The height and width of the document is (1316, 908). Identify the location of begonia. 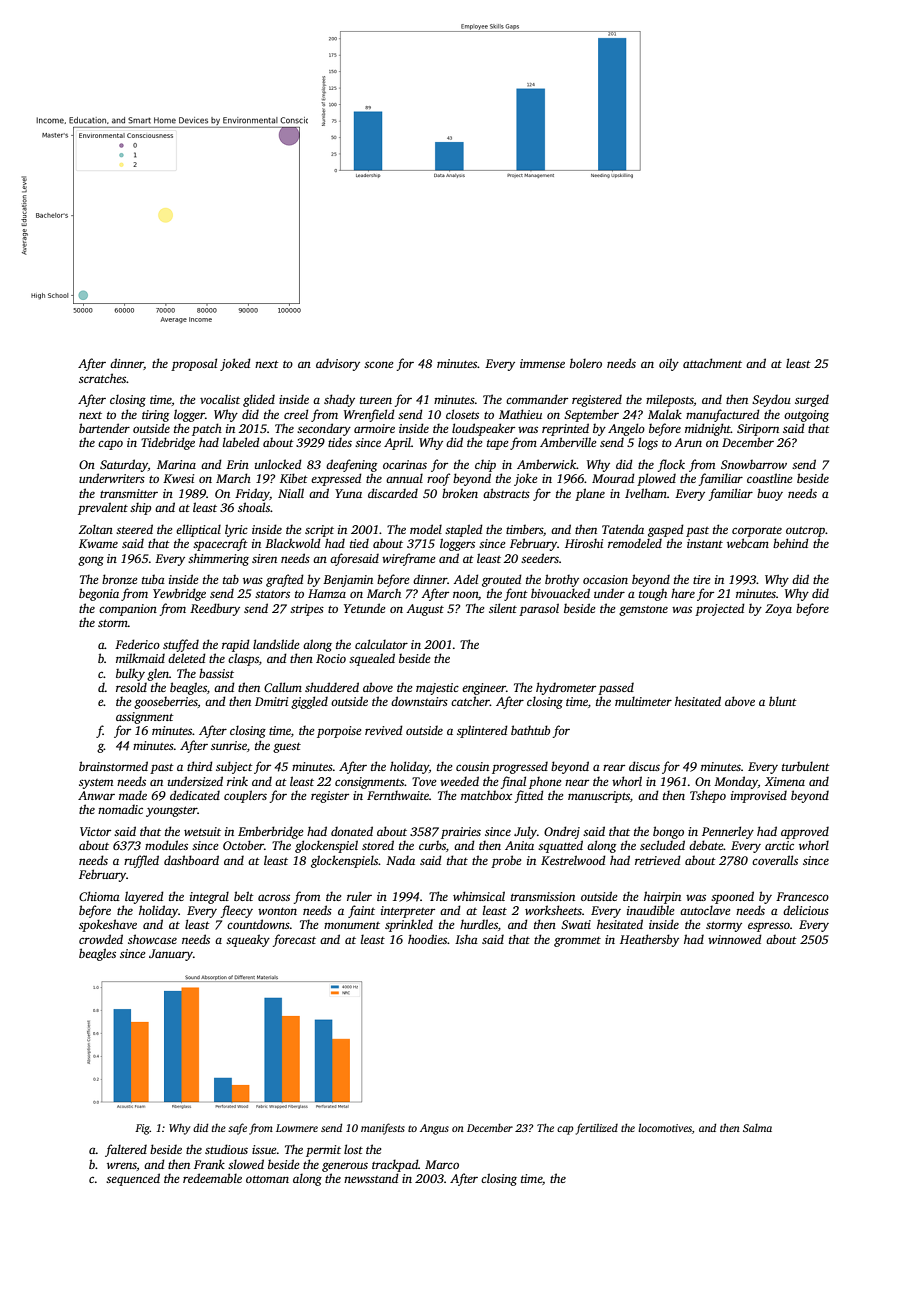
(99, 594).
